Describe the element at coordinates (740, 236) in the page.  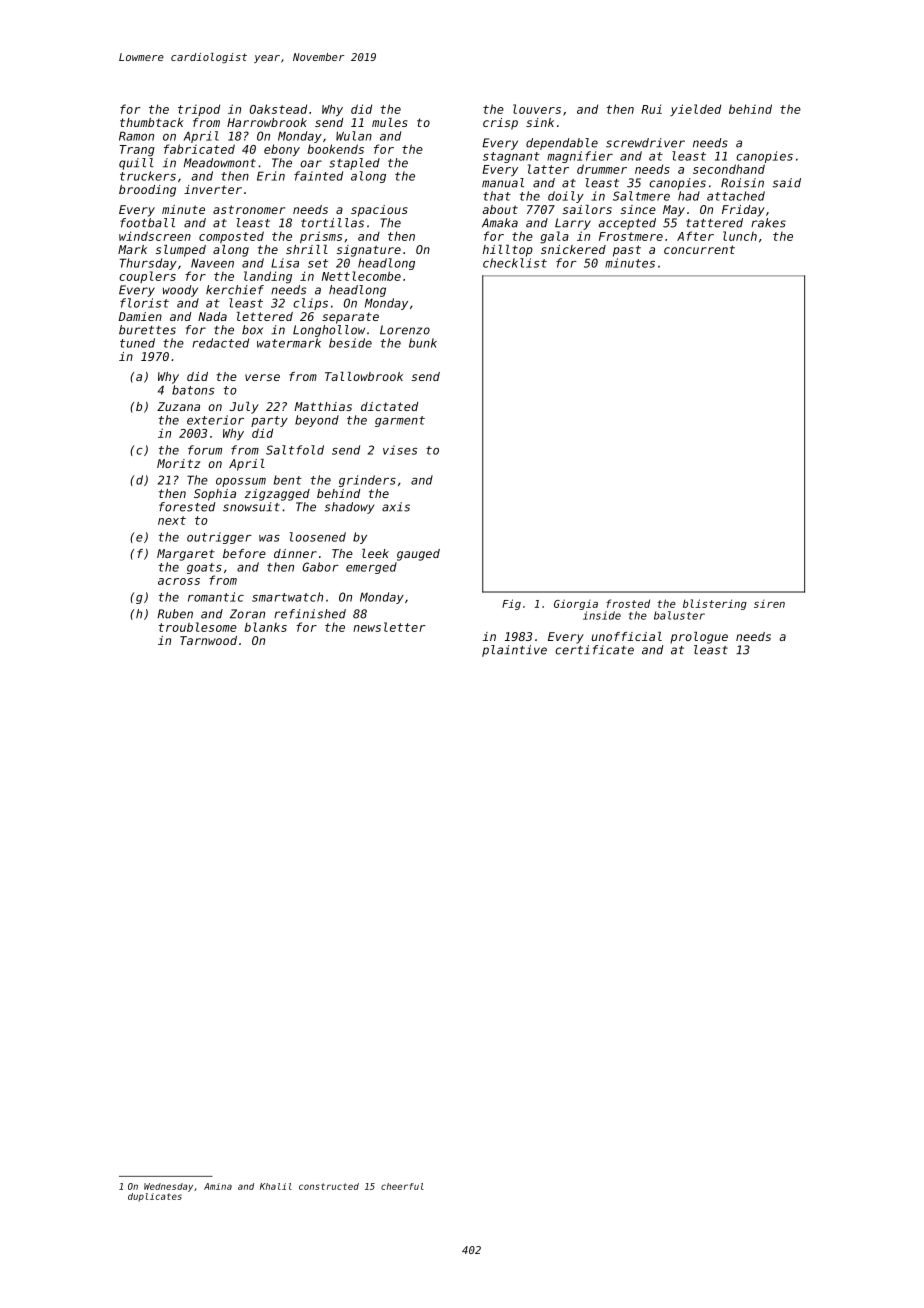
I see `lunch` at that location.
